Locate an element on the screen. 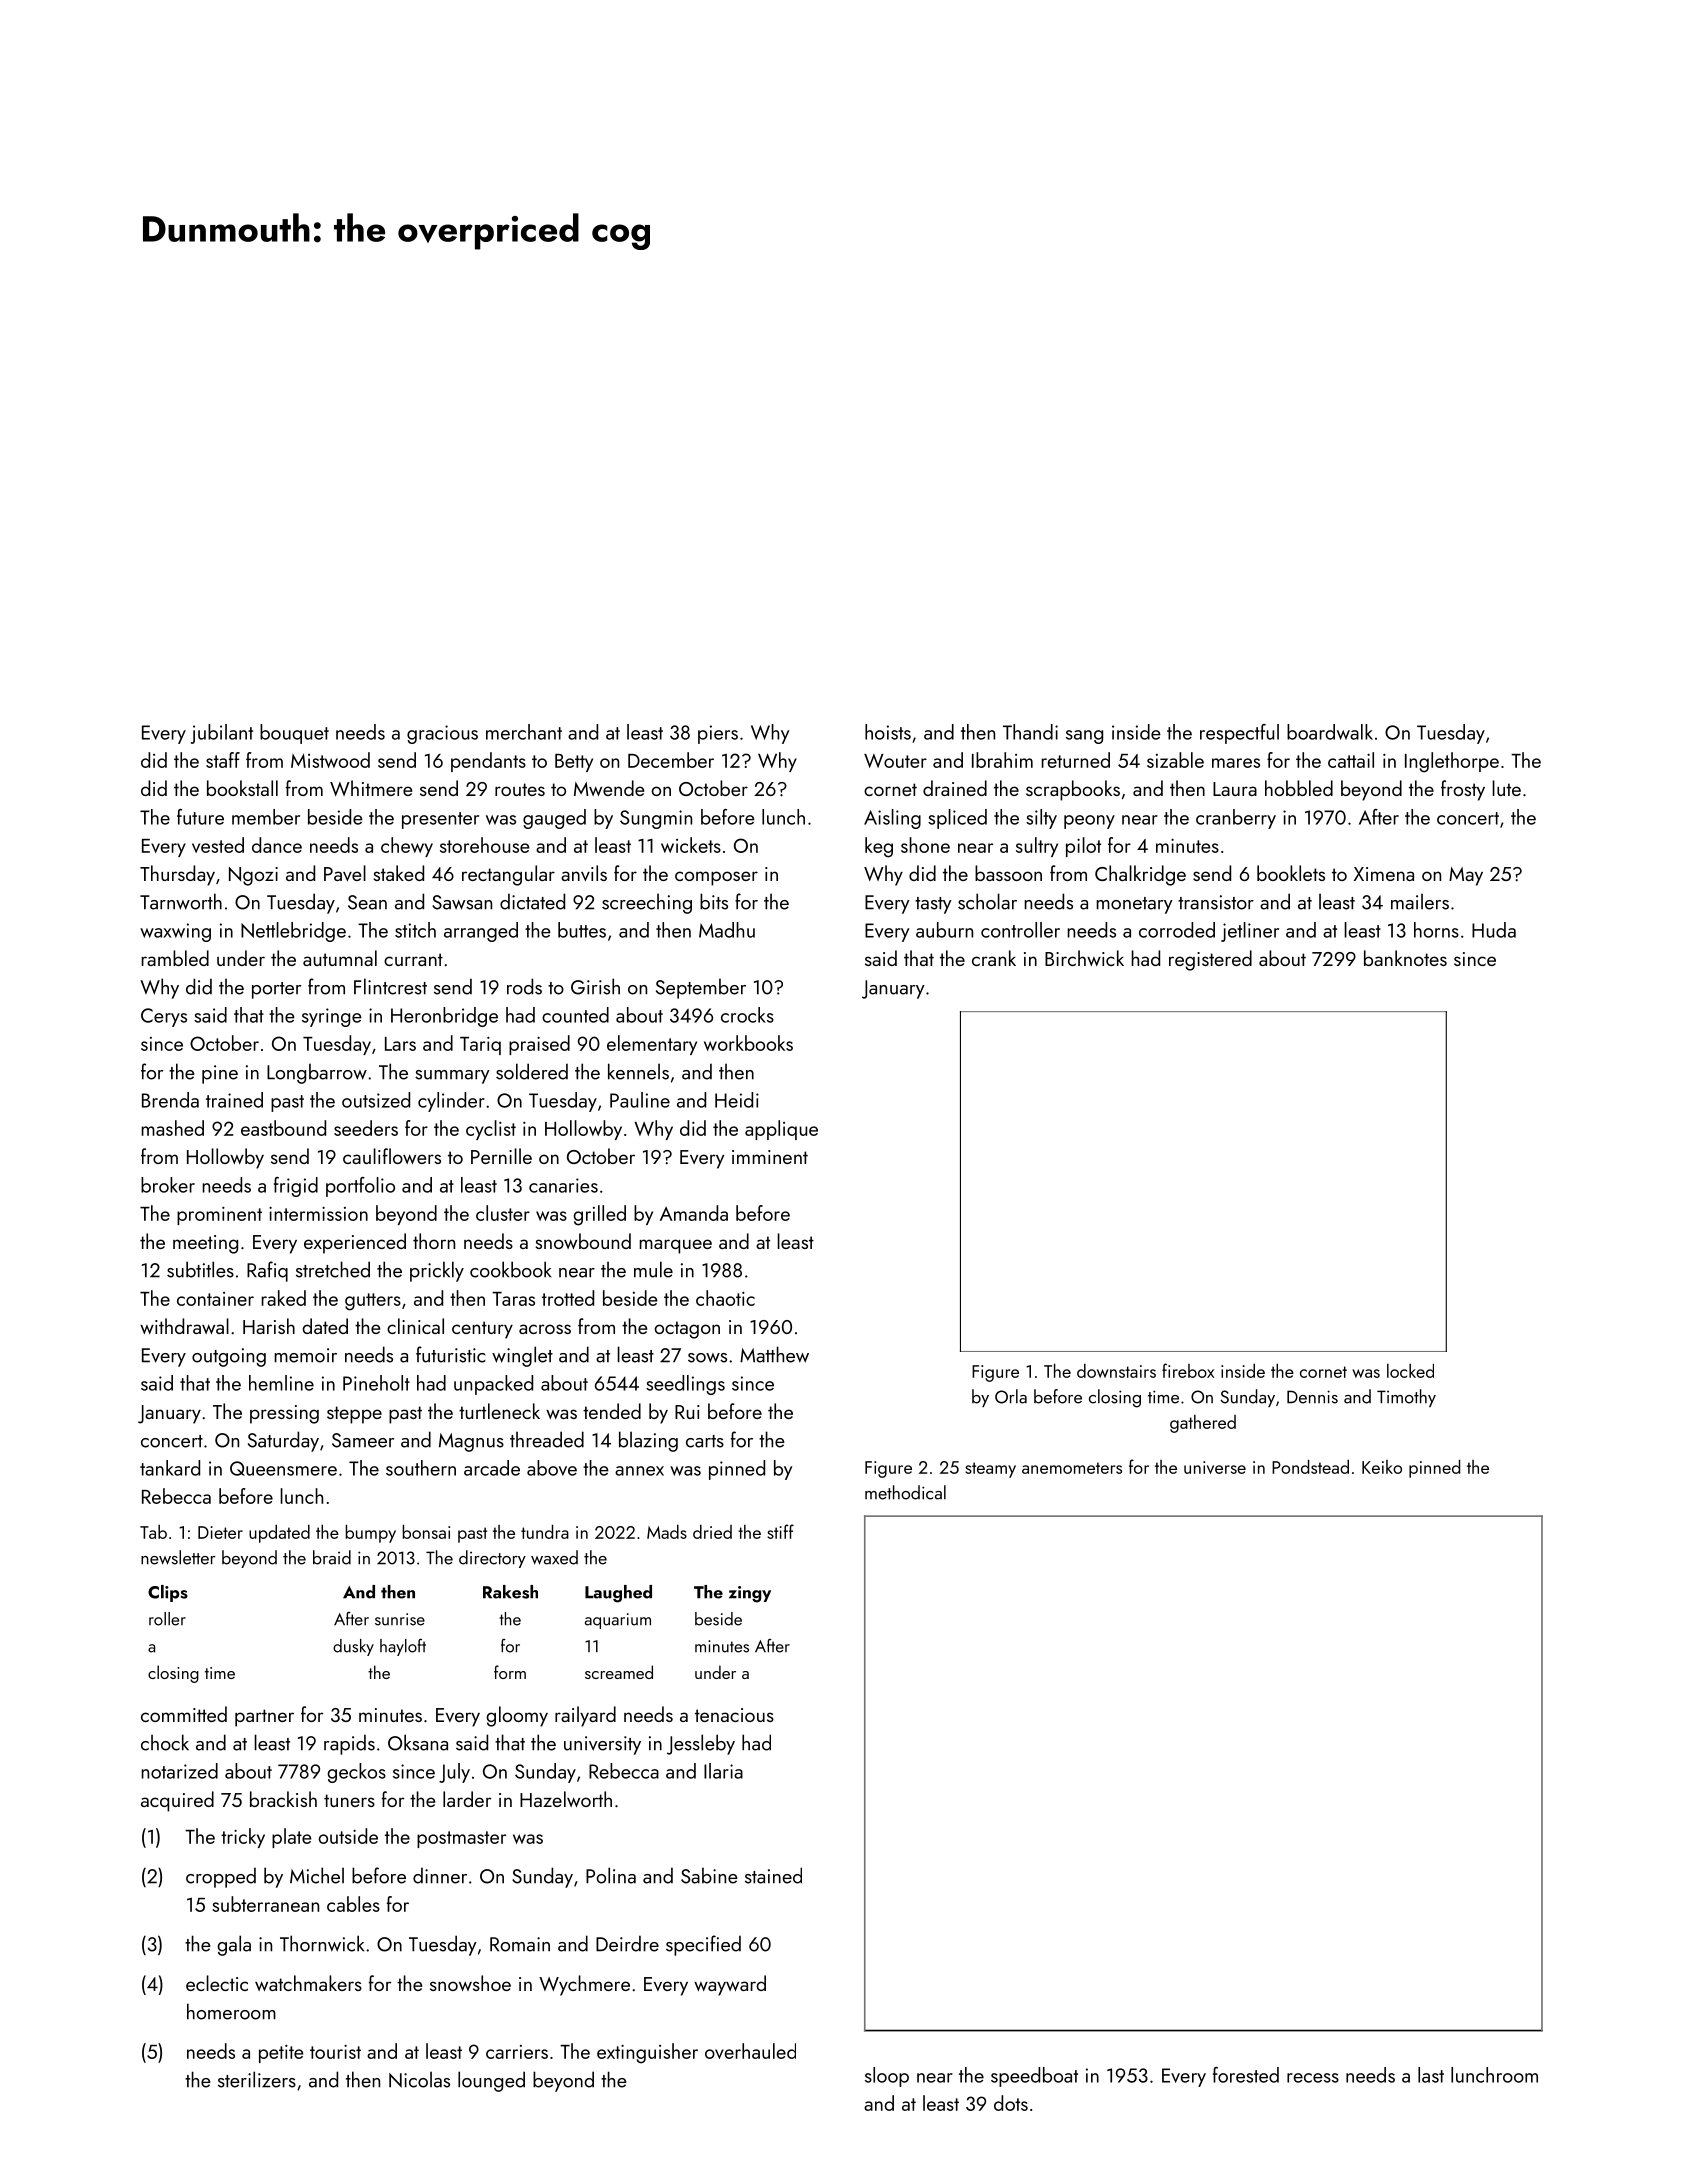  hemline is located at coordinates (281, 1383).
